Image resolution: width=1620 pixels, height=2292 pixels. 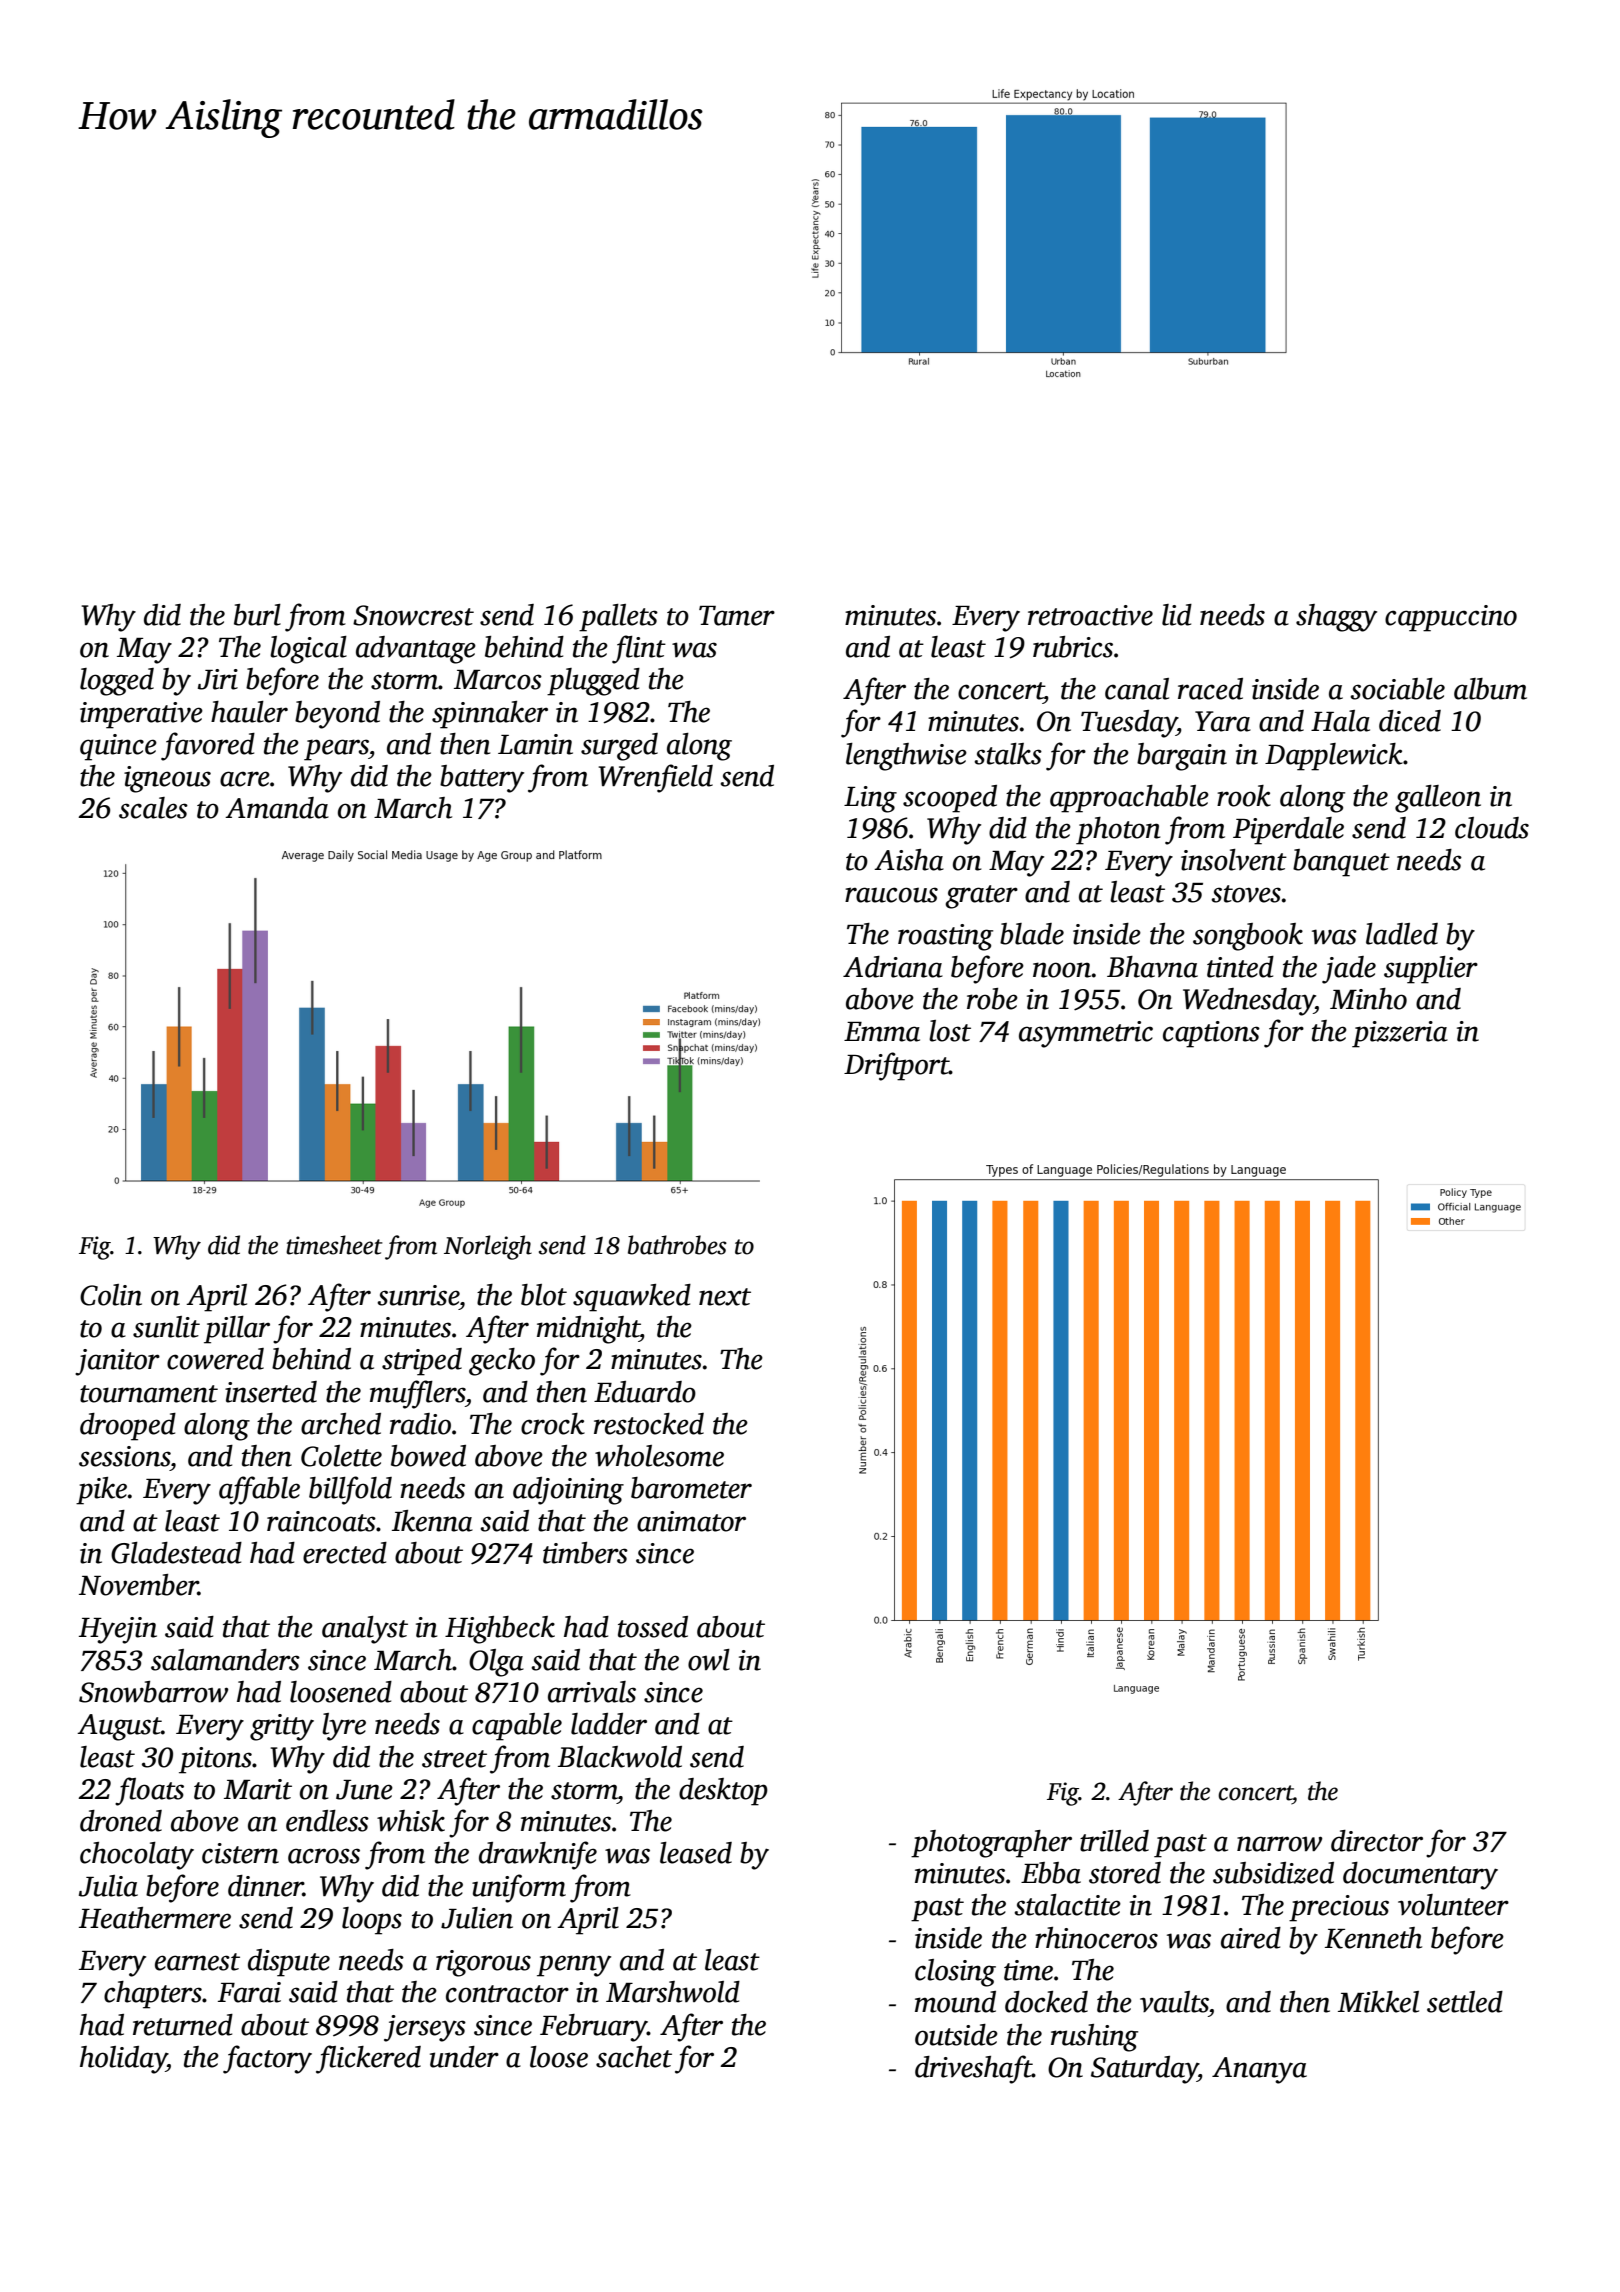 I want to click on insolvent, so click(x=1234, y=860).
